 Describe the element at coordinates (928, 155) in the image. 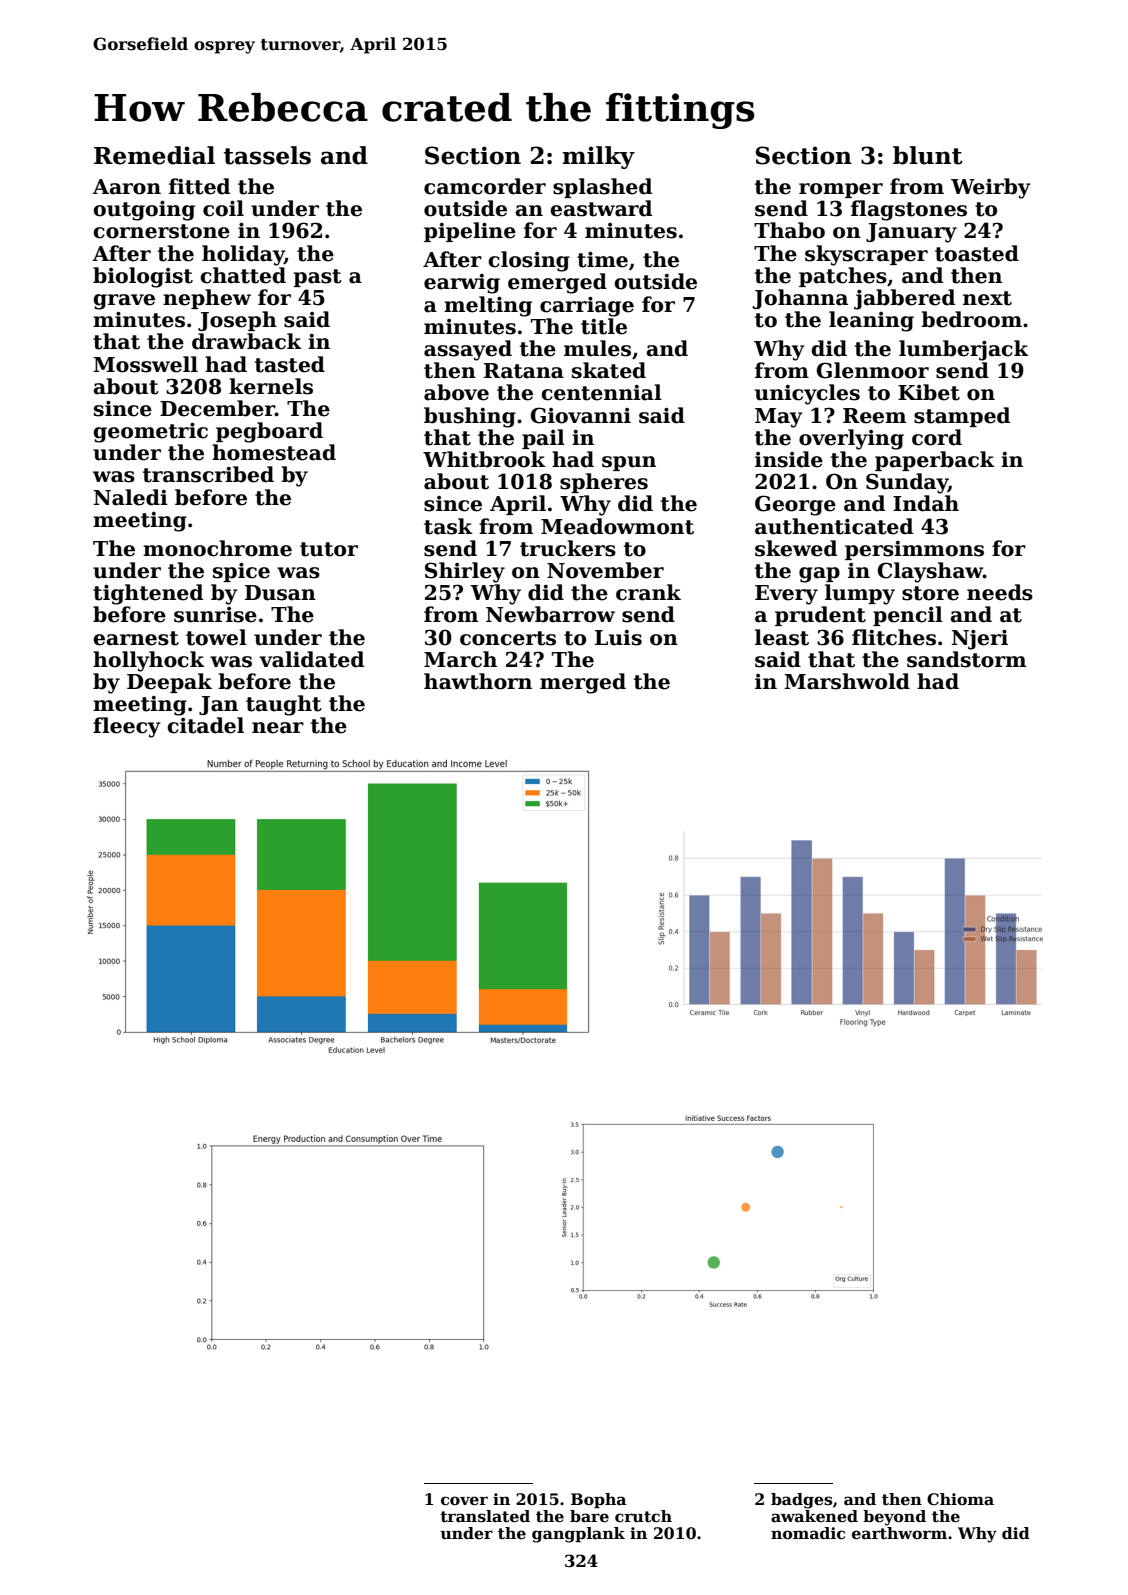

I see `blunt` at that location.
